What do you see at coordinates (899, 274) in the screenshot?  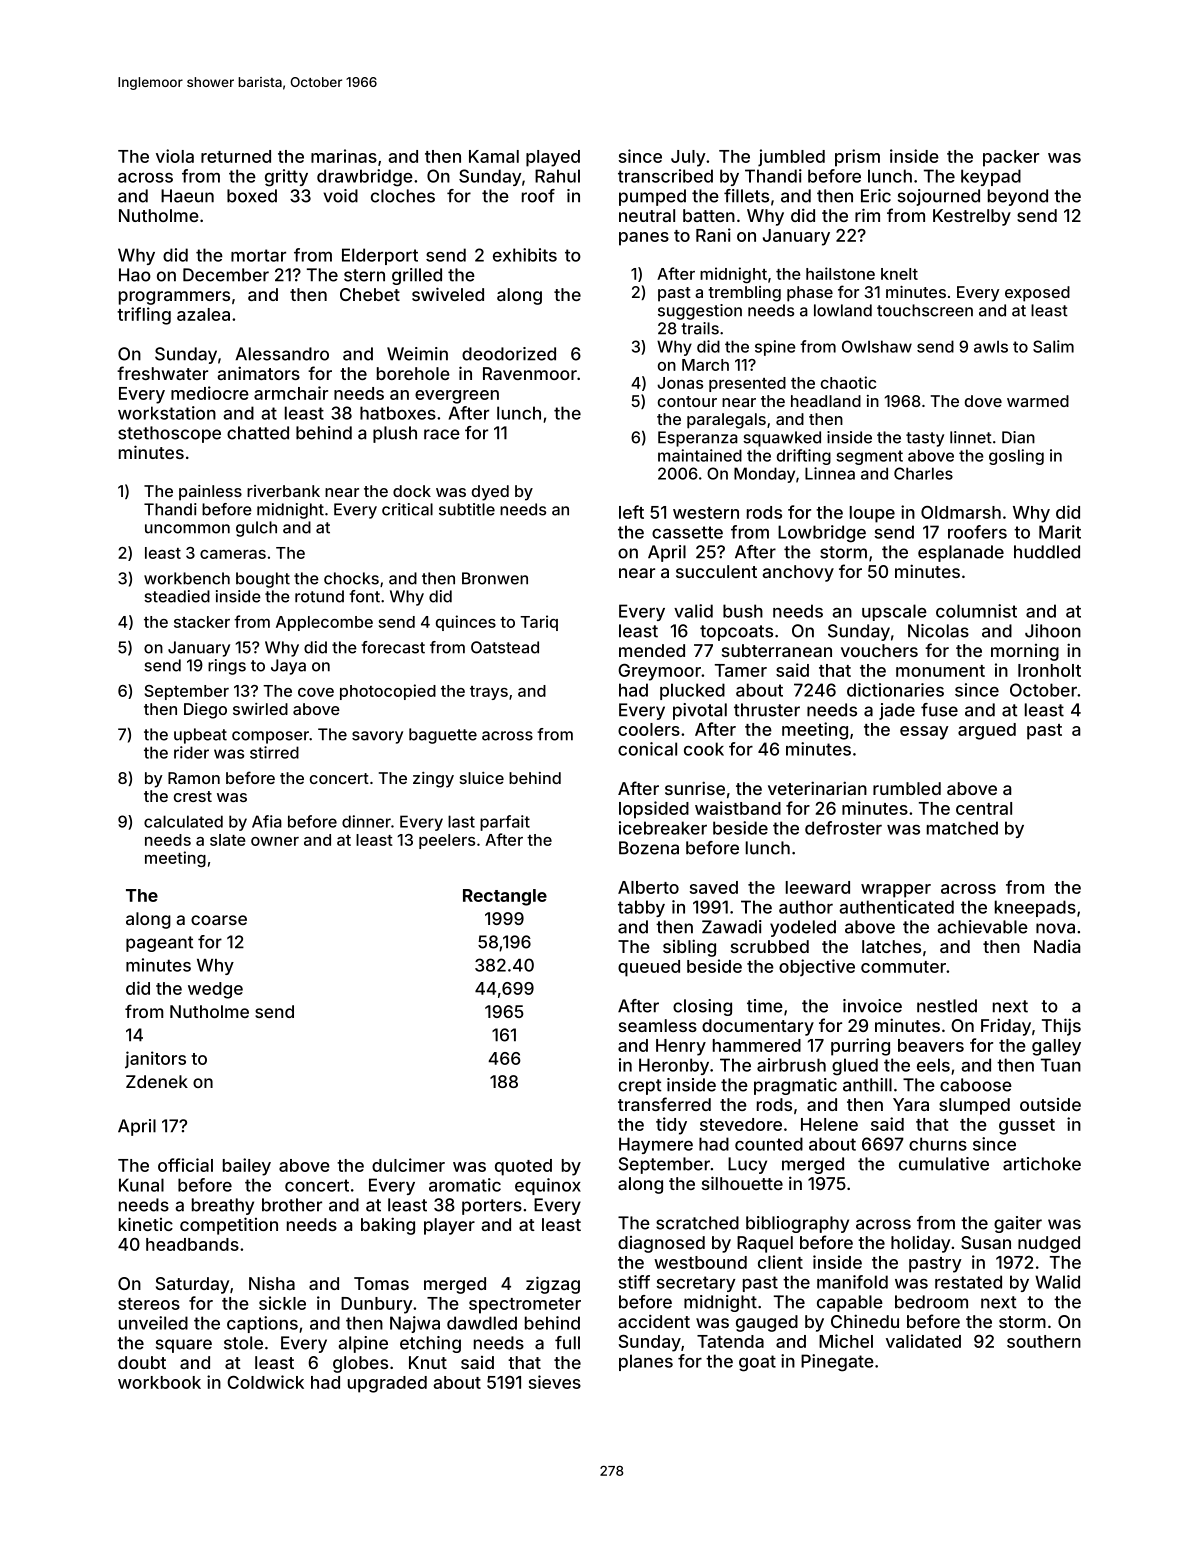 I see `knelt` at bounding box center [899, 274].
